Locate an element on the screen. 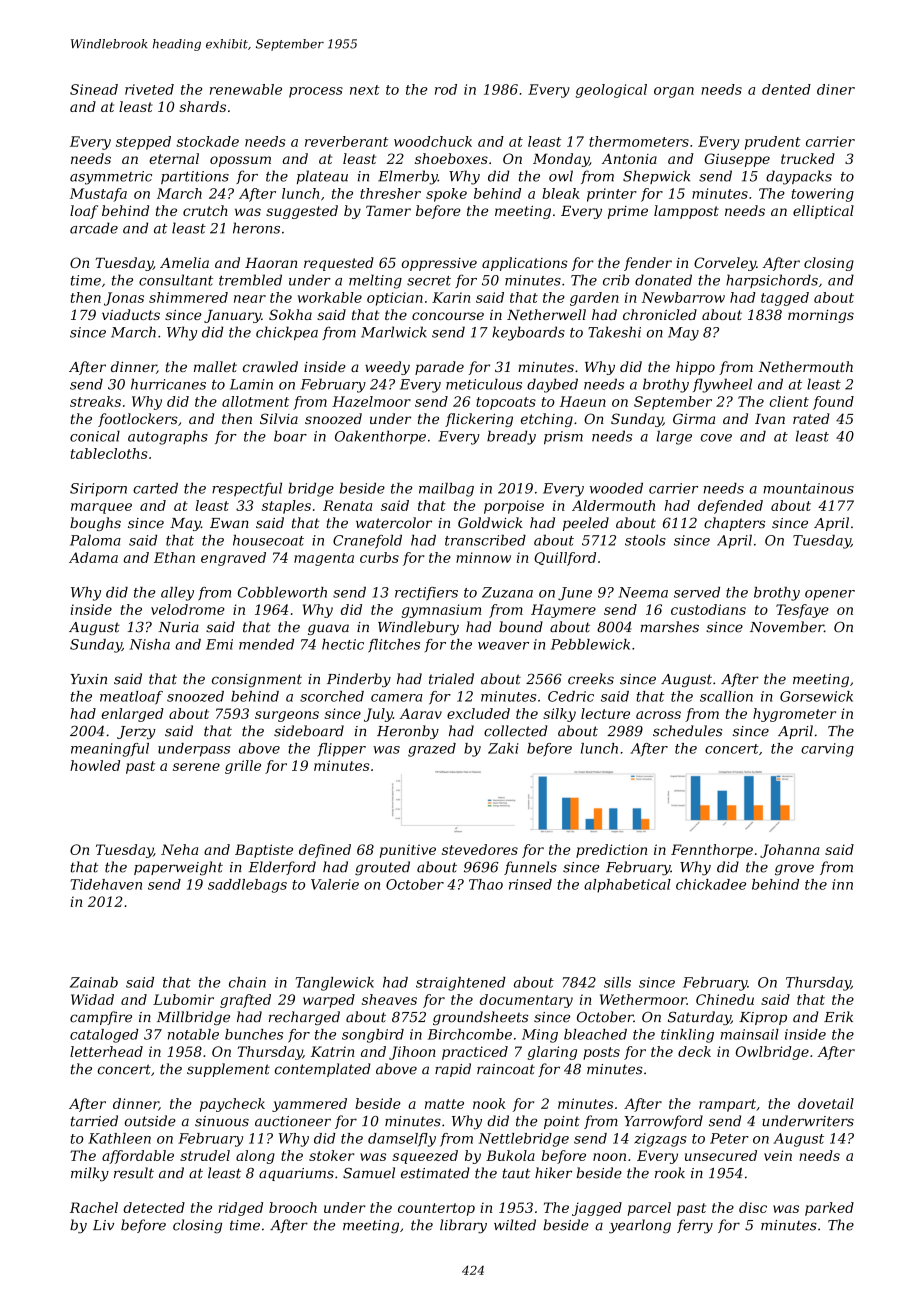  defended is located at coordinates (730, 507).
